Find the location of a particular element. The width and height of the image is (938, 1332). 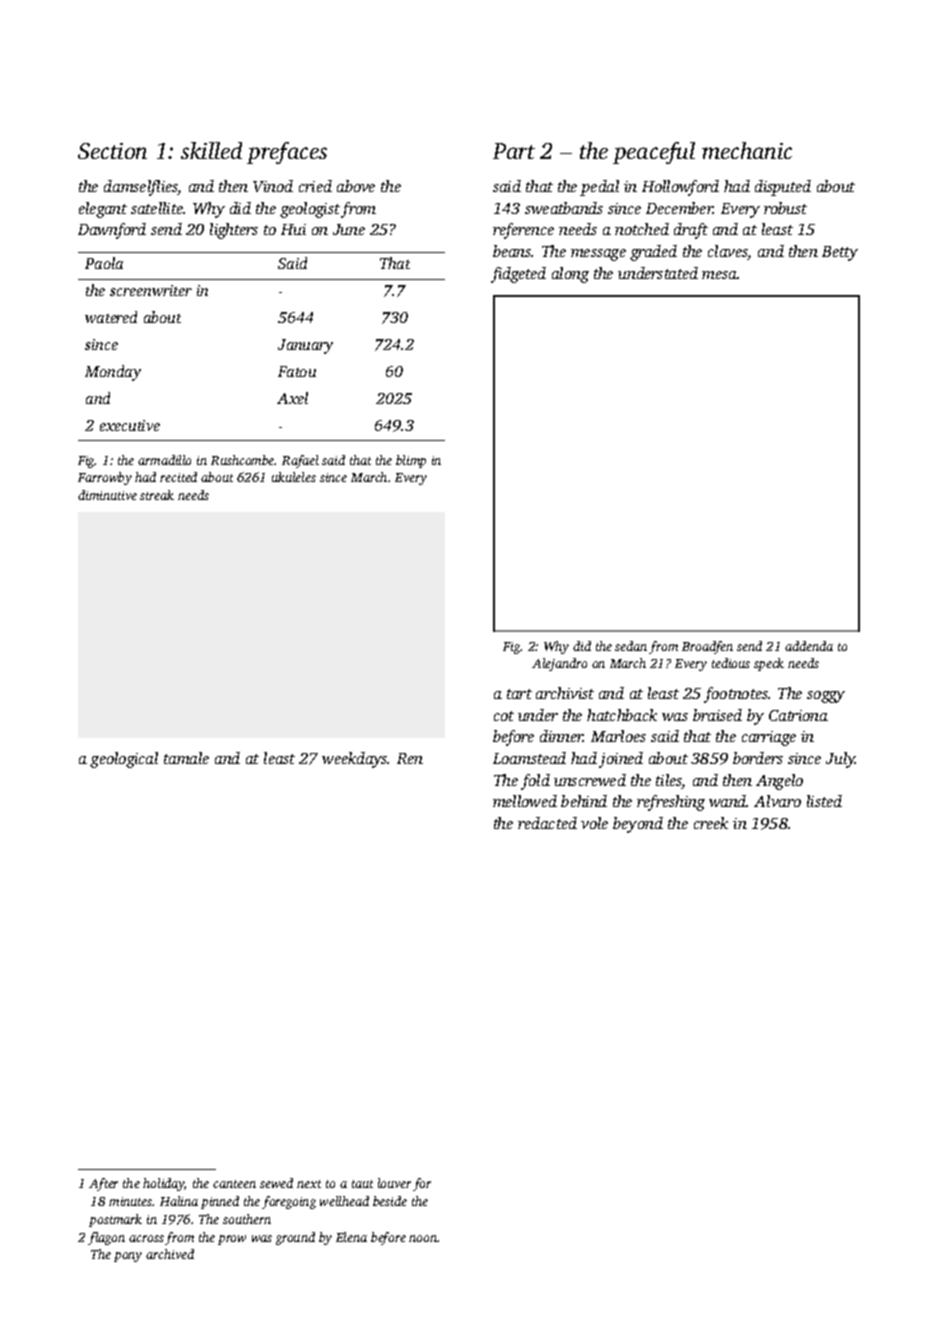

creek is located at coordinates (711, 823).
